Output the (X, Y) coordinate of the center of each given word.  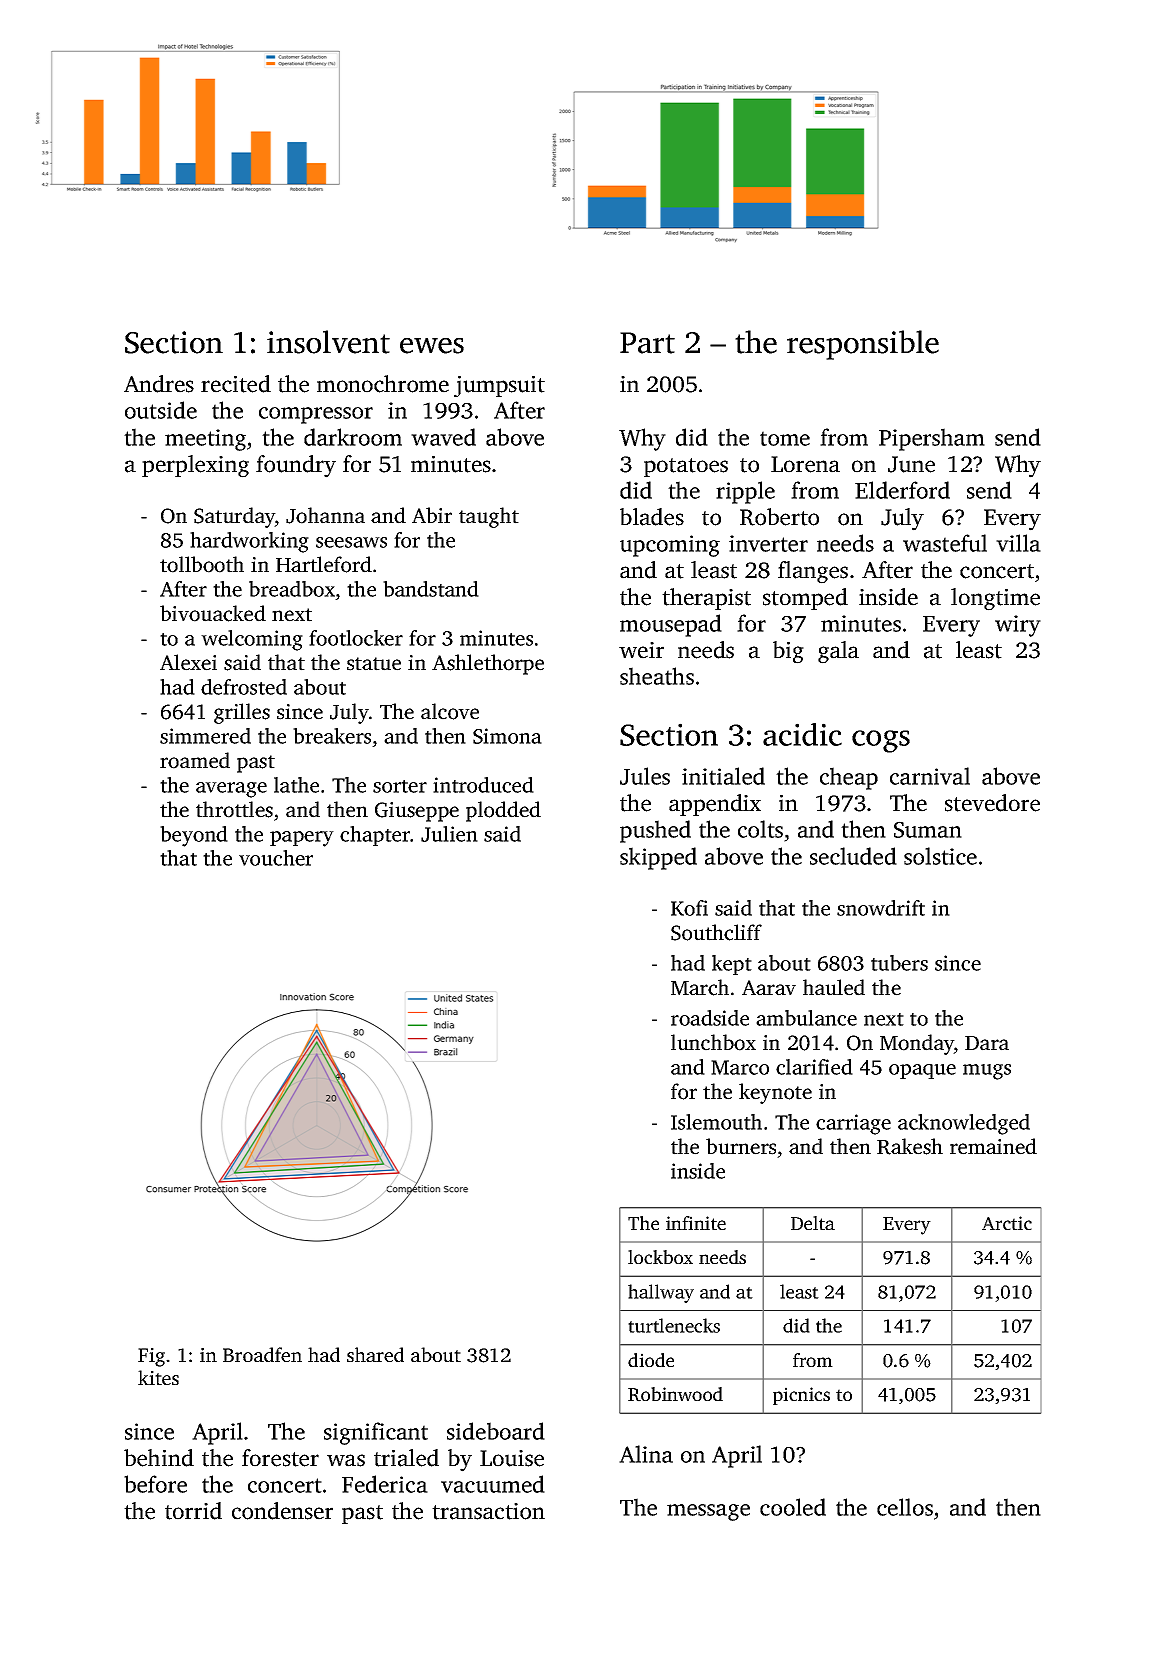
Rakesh (910, 1146)
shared (375, 1354)
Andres (159, 384)
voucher (276, 858)
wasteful (945, 543)
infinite (696, 1223)
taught (489, 517)
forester (280, 1458)
